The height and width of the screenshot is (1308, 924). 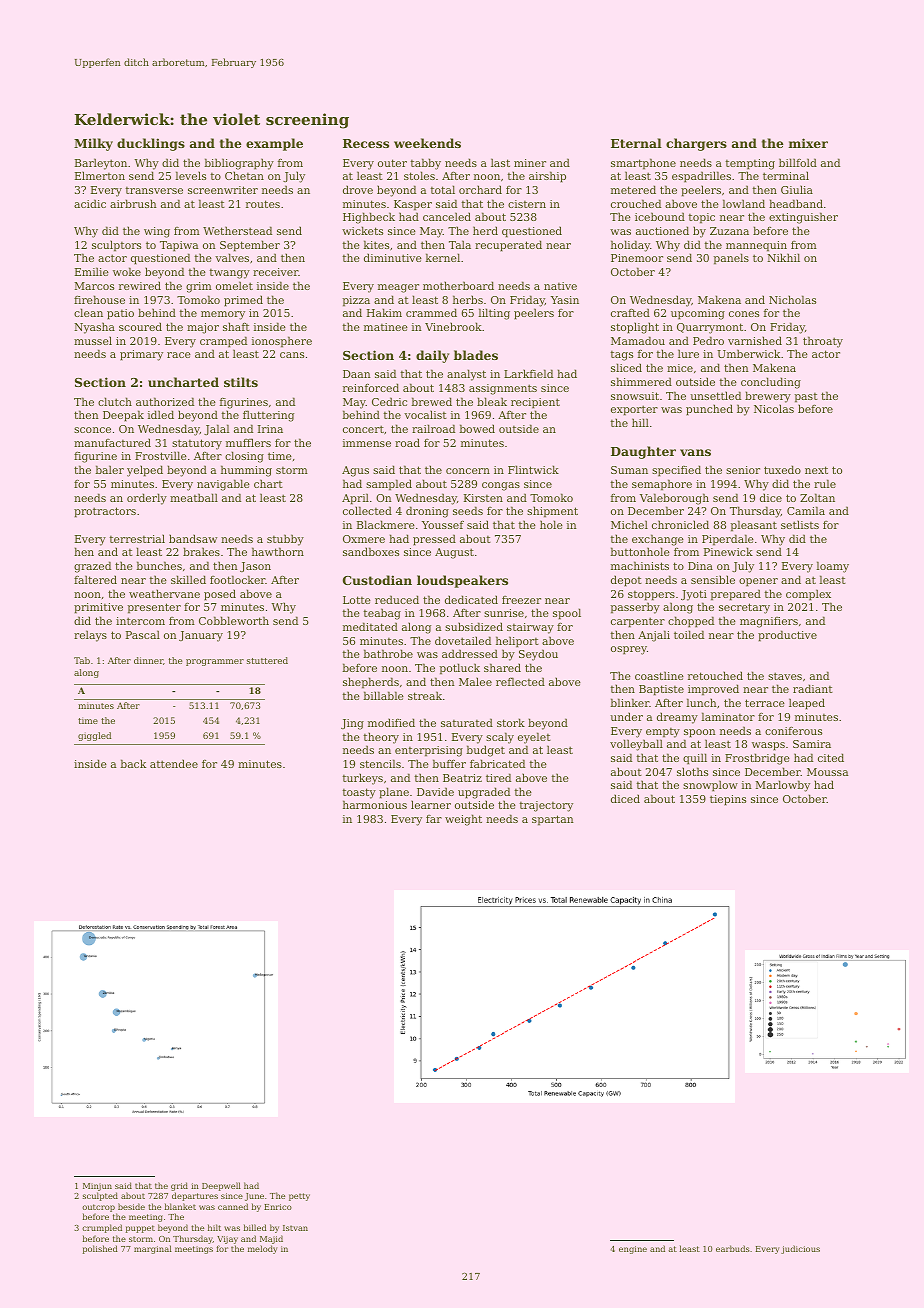 What do you see at coordinates (393, 257) in the screenshot?
I see `diminutive` at bounding box center [393, 257].
